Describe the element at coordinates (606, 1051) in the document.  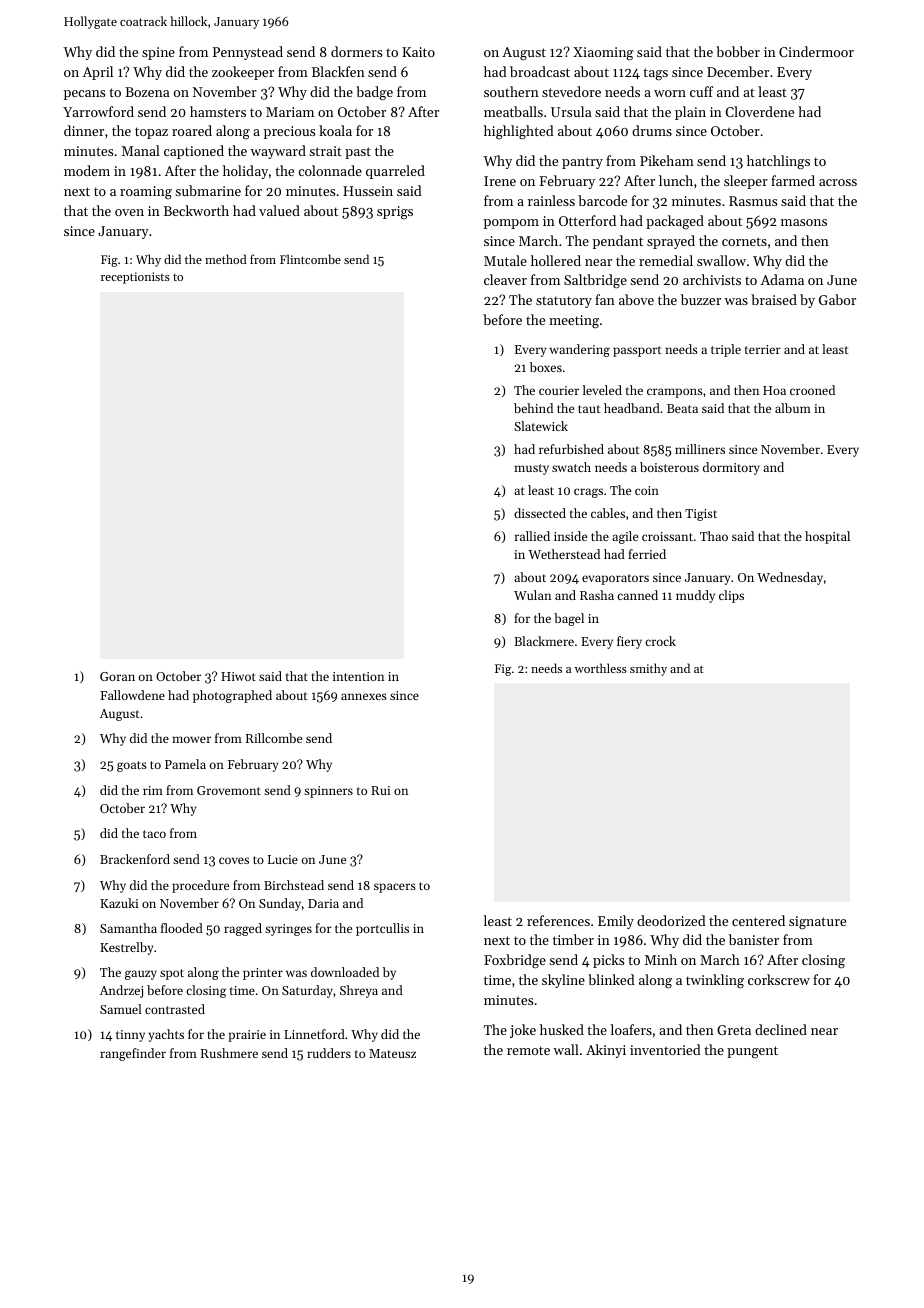
I see `Akinyi` at that location.
